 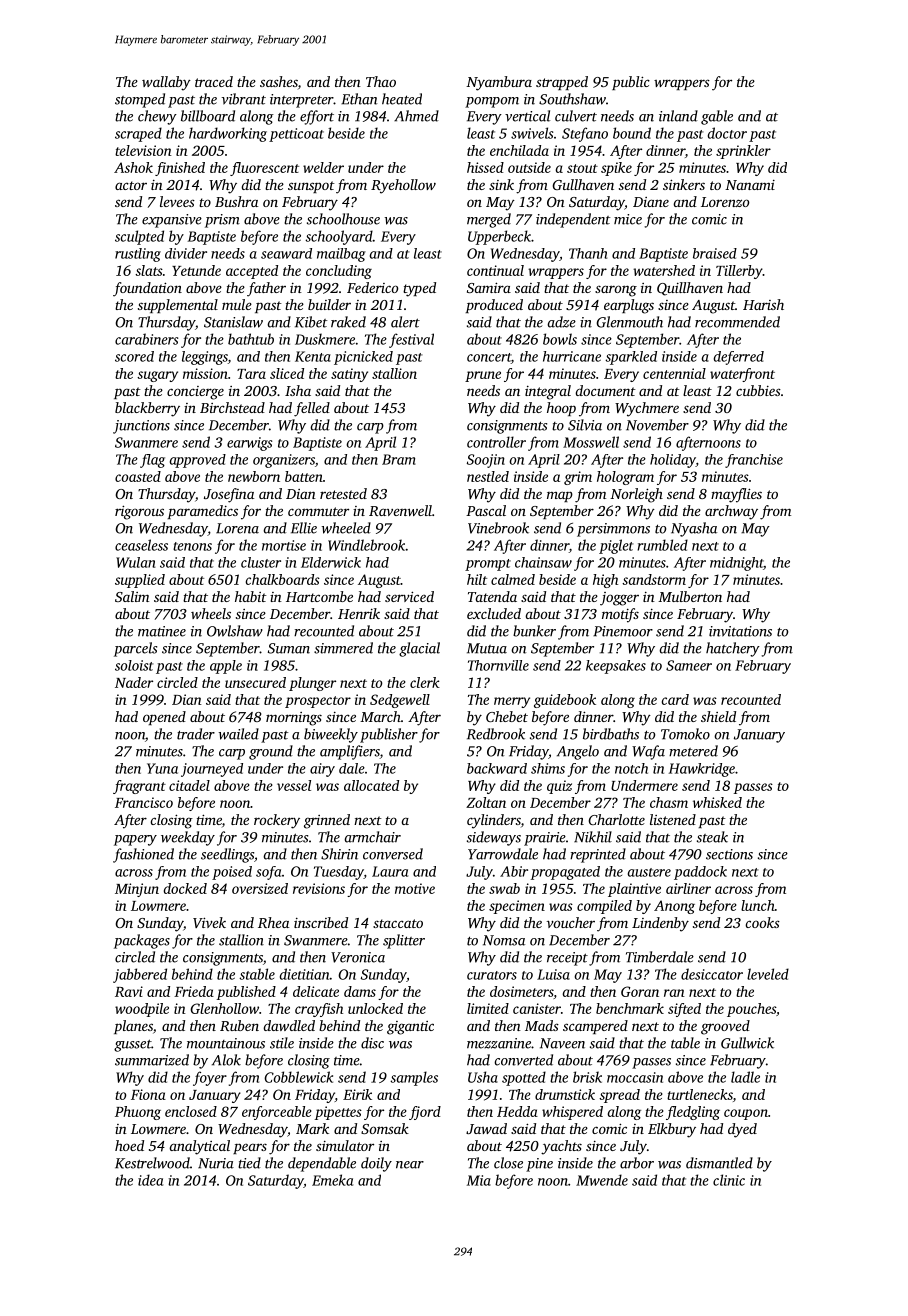 What do you see at coordinates (166, 83) in the screenshot?
I see `wallaby` at bounding box center [166, 83].
